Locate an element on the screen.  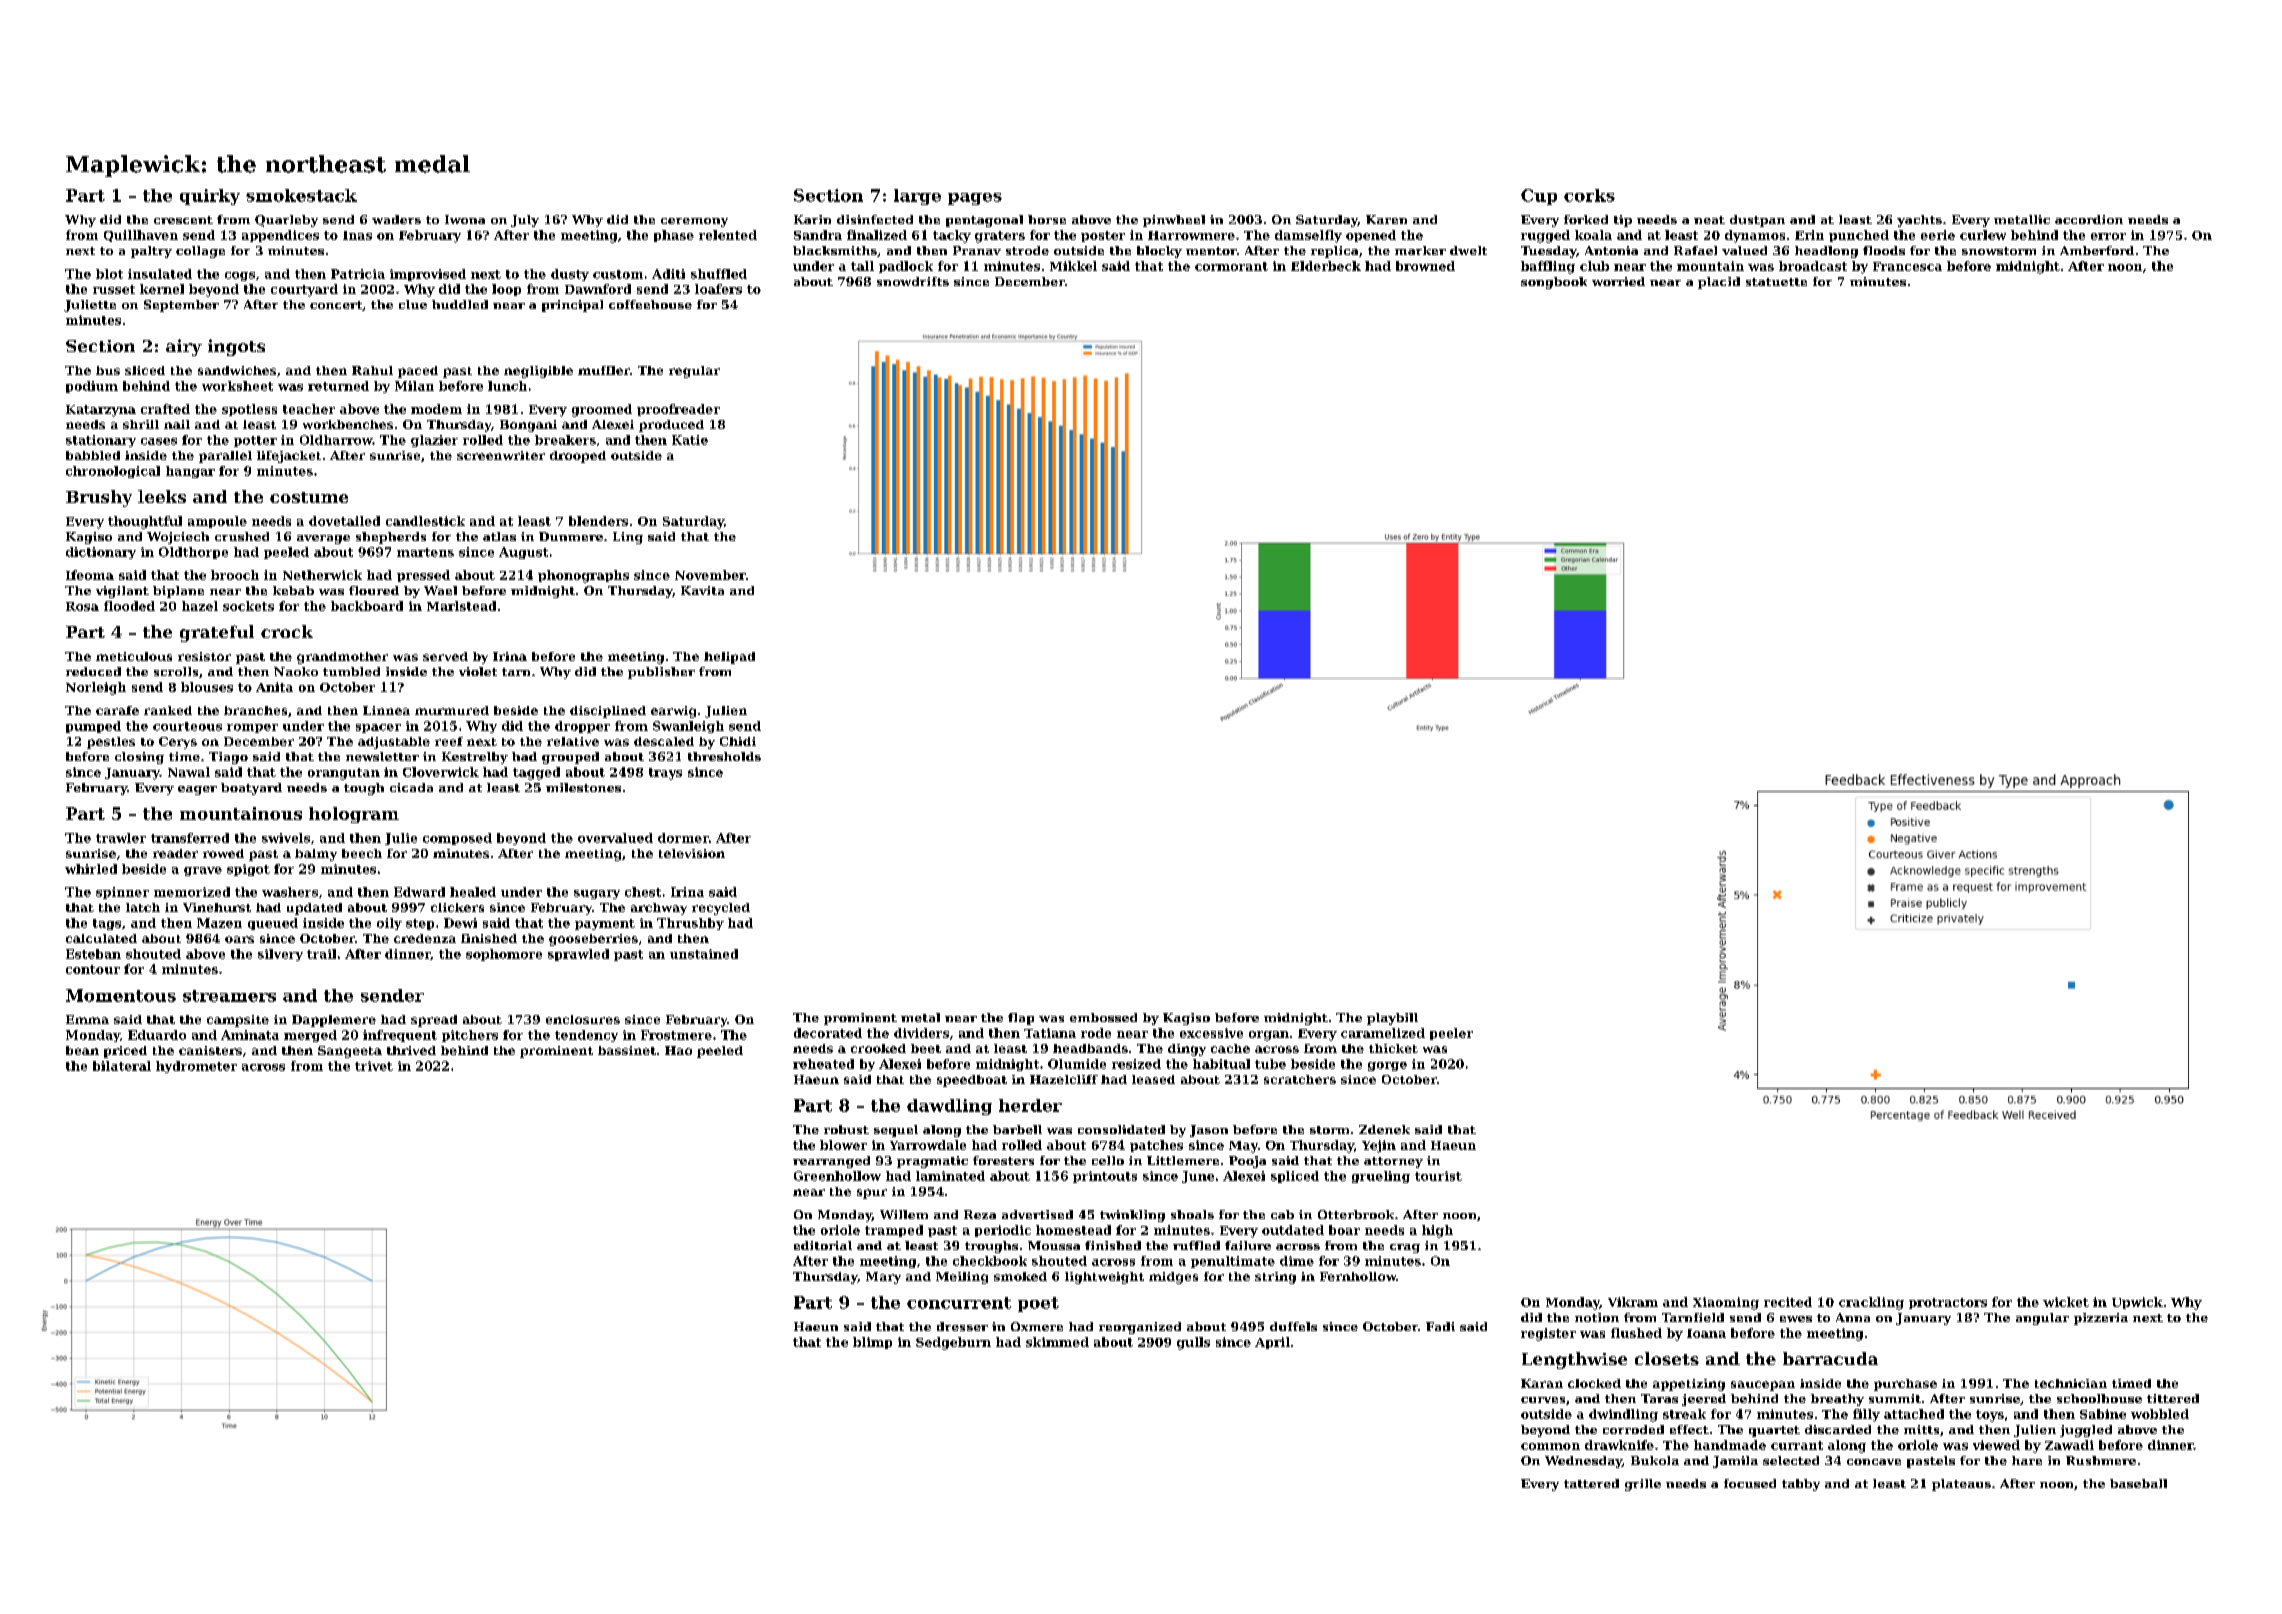
trail is located at coordinates (321, 954).
